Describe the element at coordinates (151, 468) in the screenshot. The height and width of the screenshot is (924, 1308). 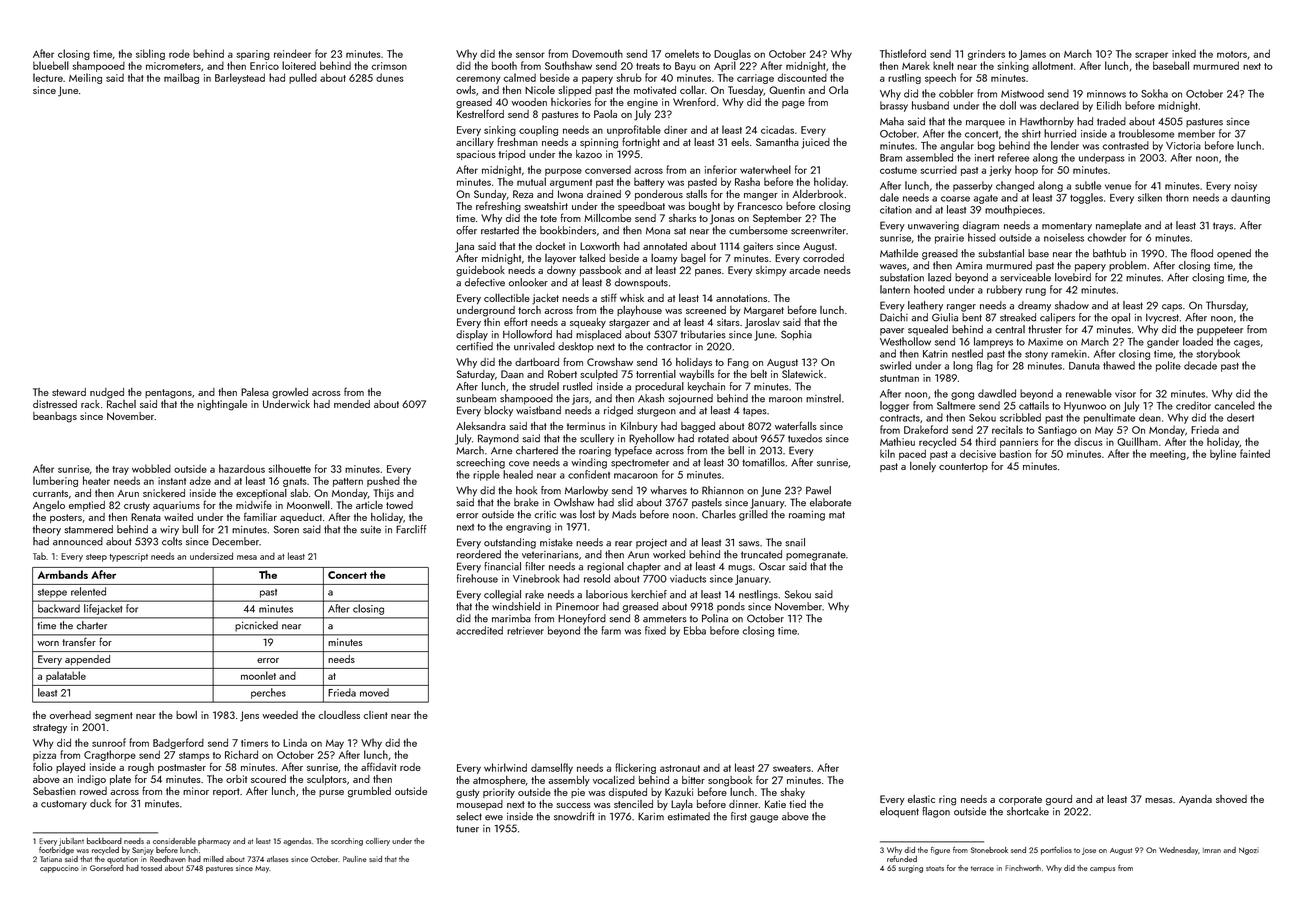
I see `wobbled` at that location.
